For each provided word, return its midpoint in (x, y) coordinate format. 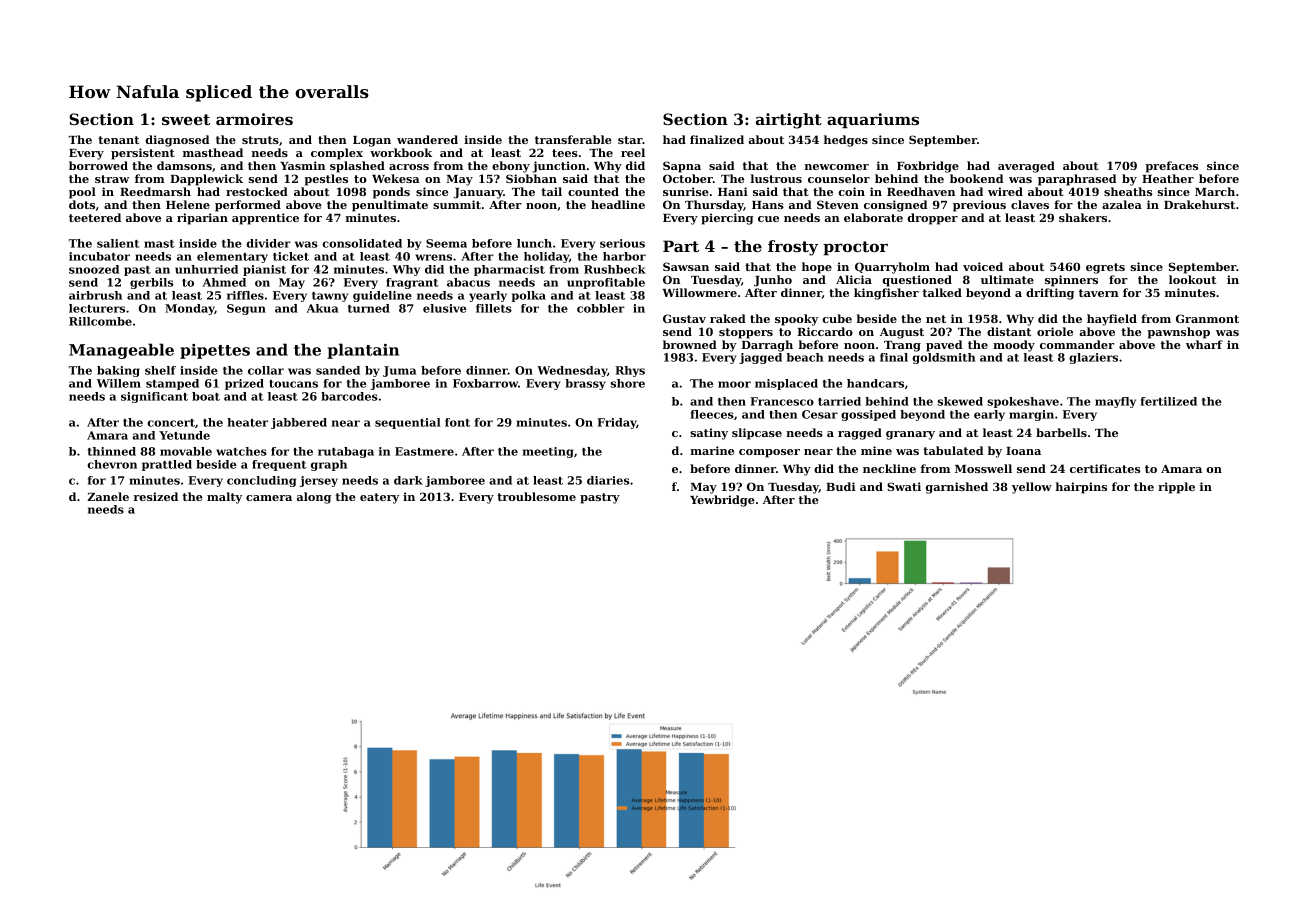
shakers (1083, 217)
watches (241, 451)
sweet (186, 119)
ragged (860, 434)
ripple (1176, 488)
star (630, 140)
